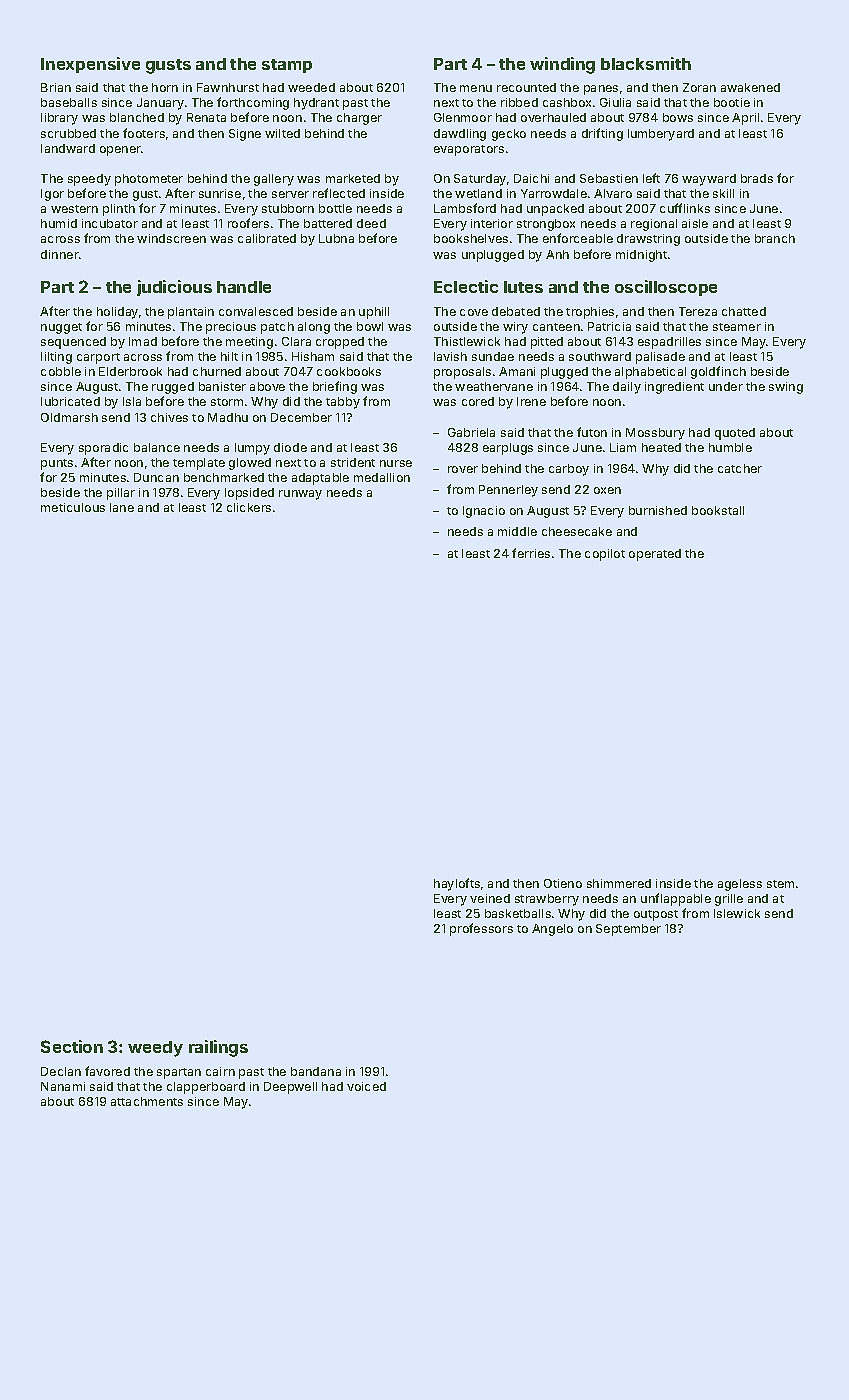  Describe the element at coordinates (623, 447) in the screenshot. I see `Liam` at that location.
